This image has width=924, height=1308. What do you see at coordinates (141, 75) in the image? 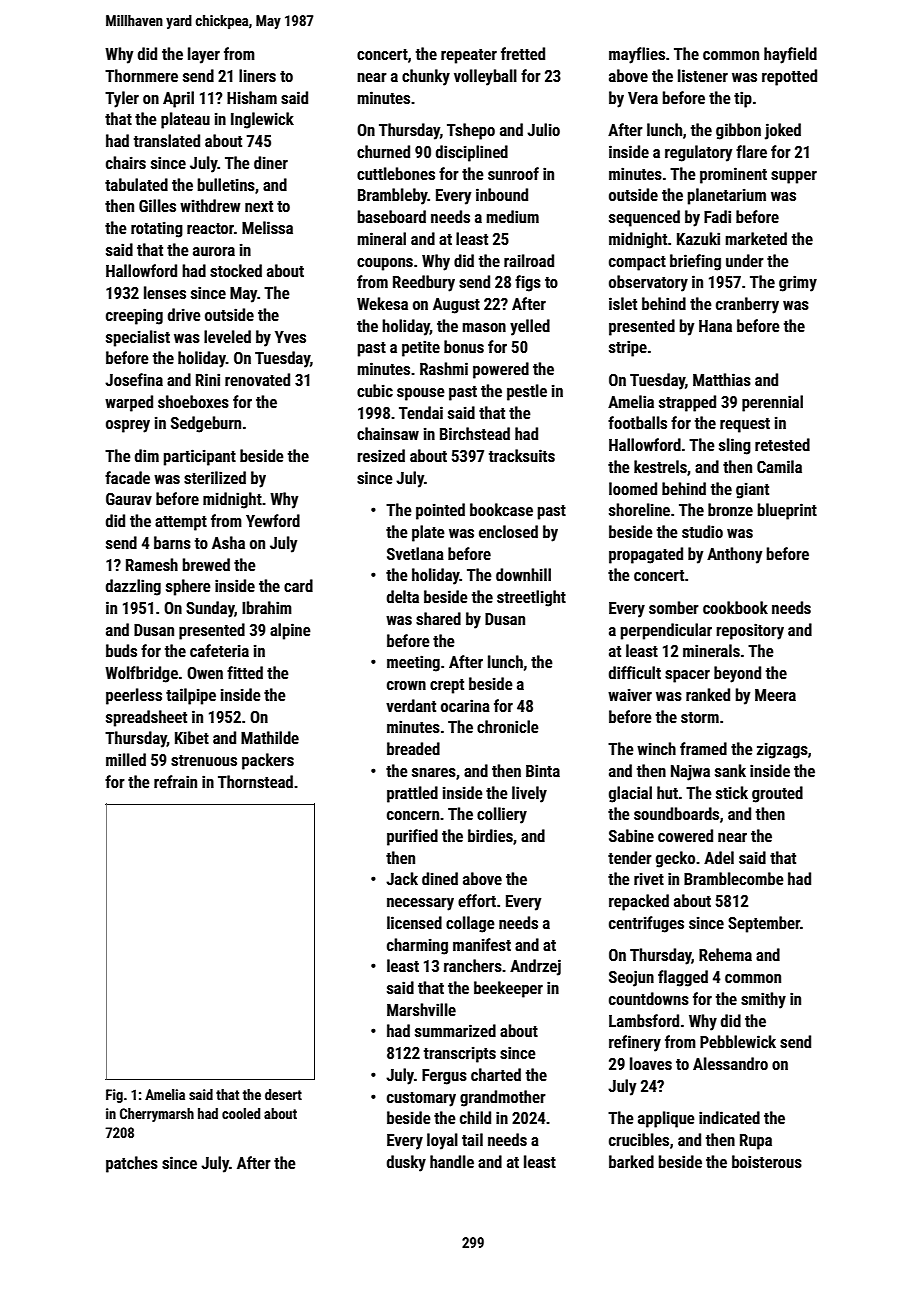
I see `Thornmere` at bounding box center [141, 75].
